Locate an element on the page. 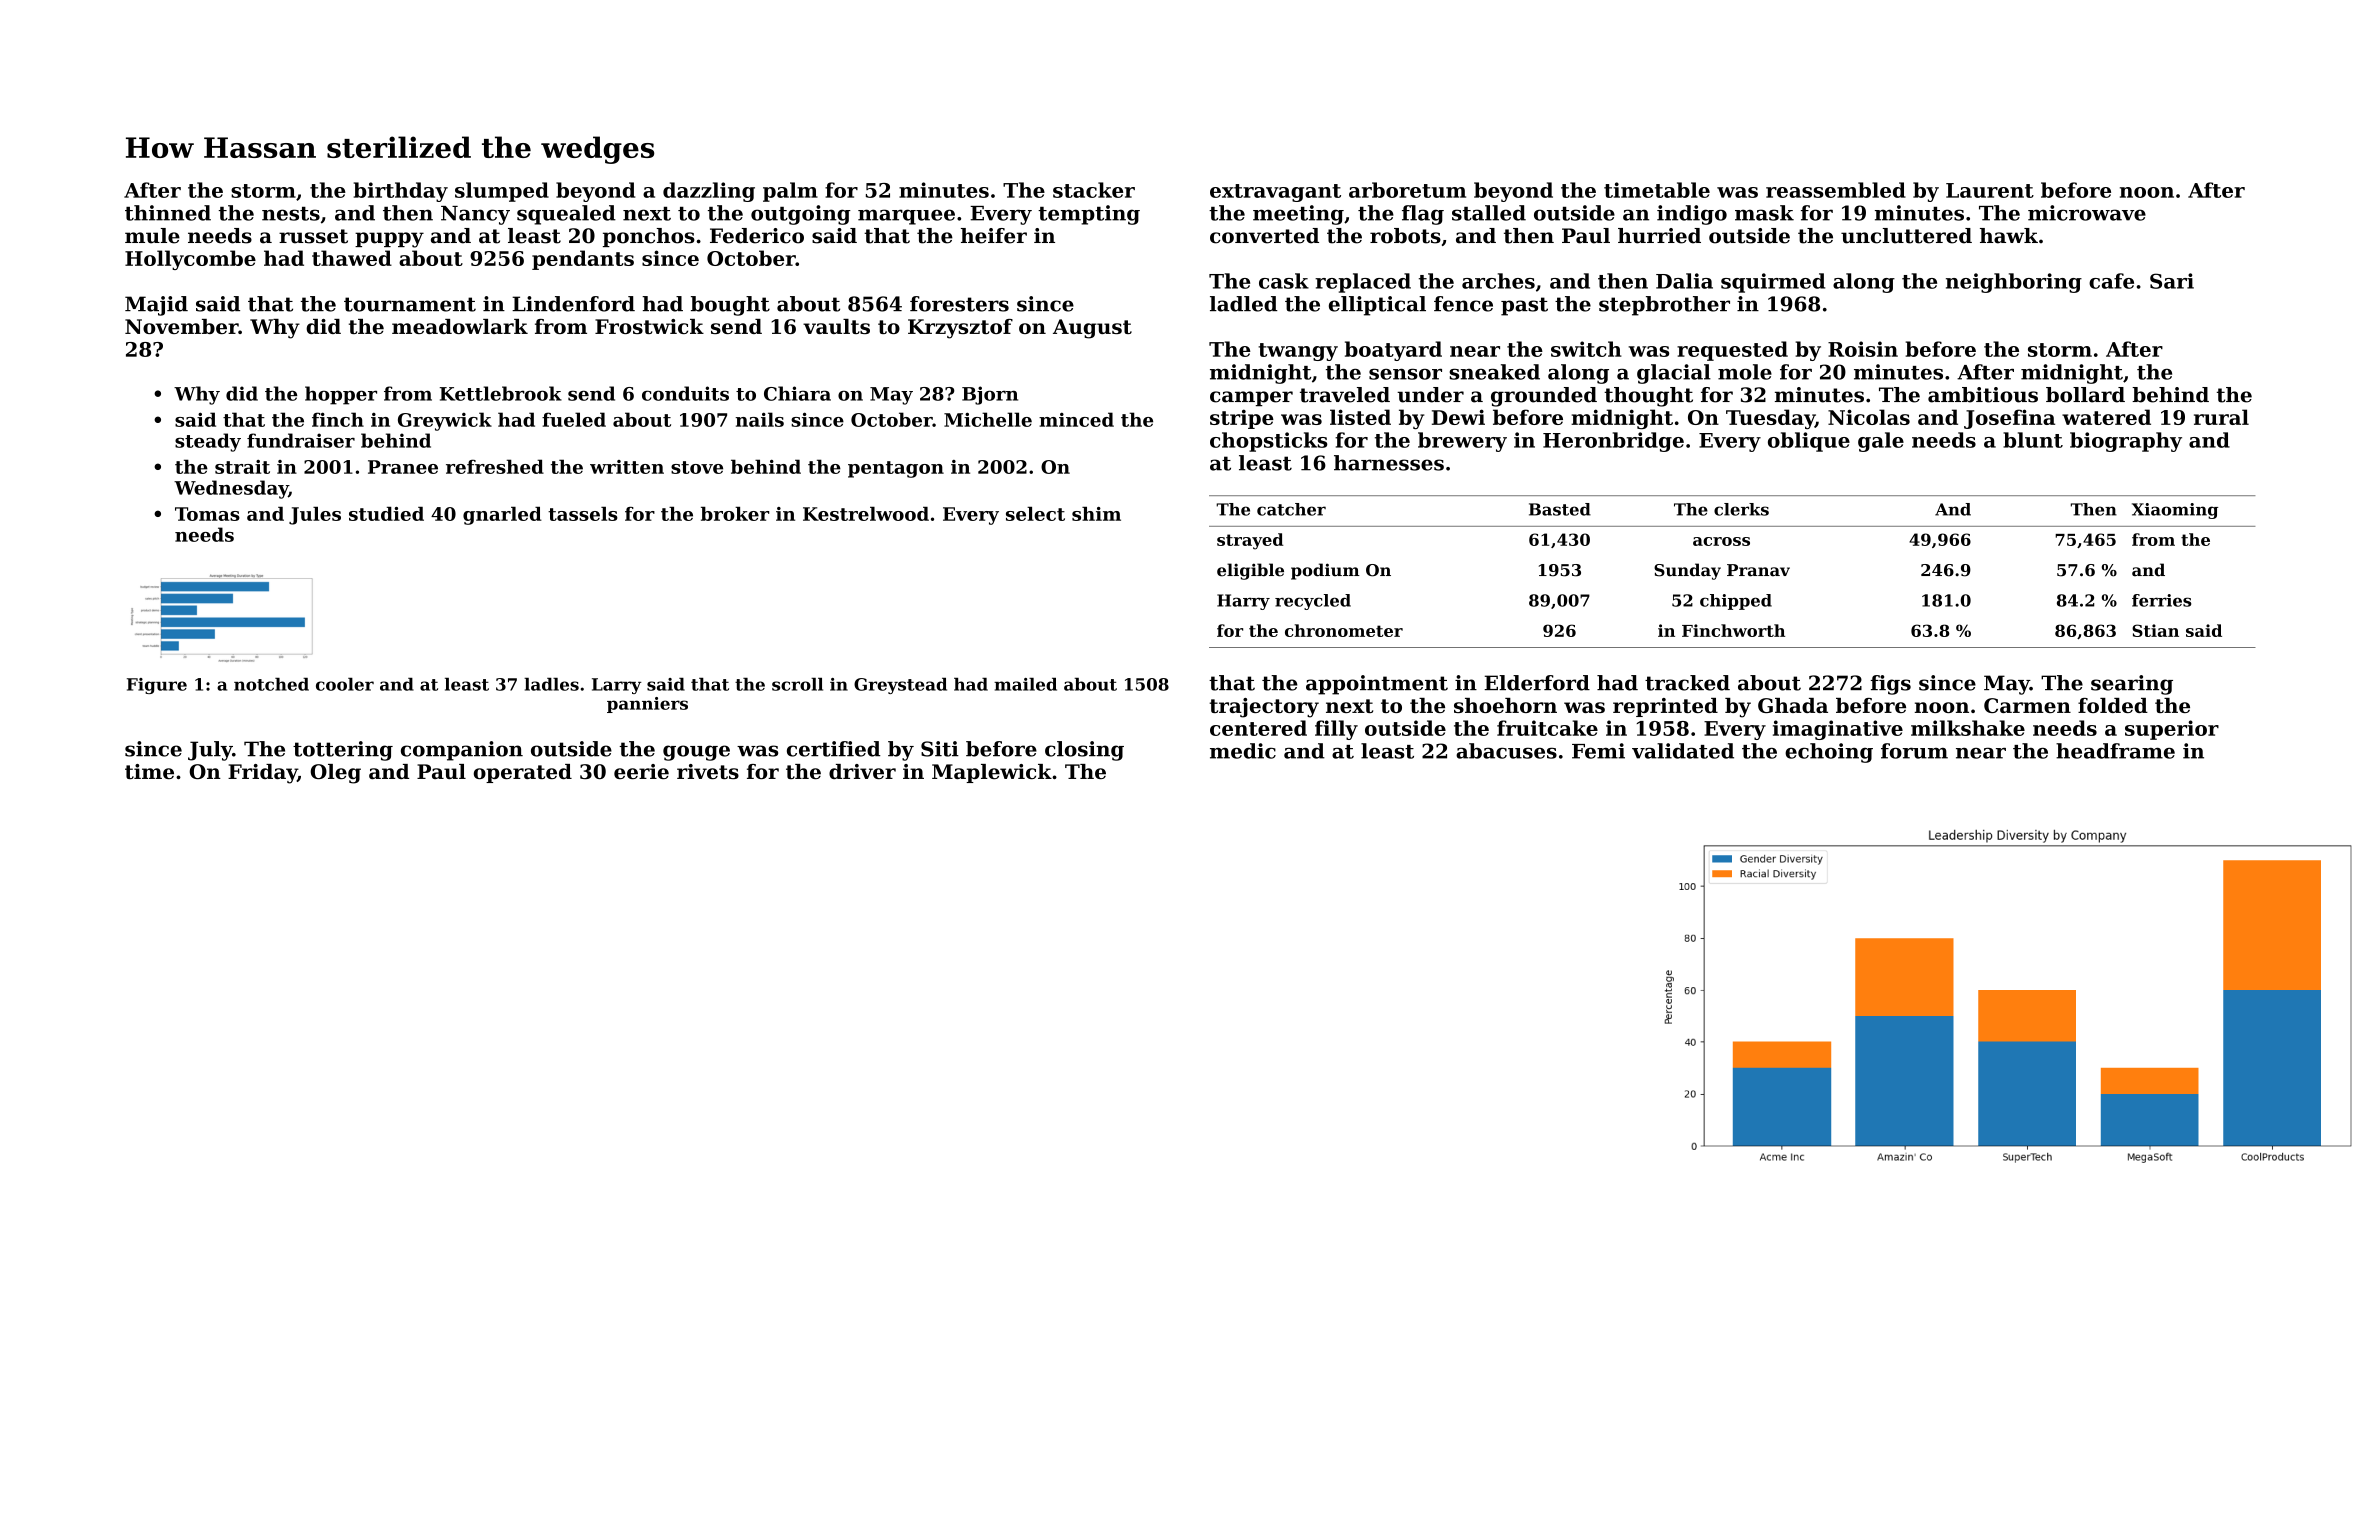  ladles is located at coordinates (551, 684).
